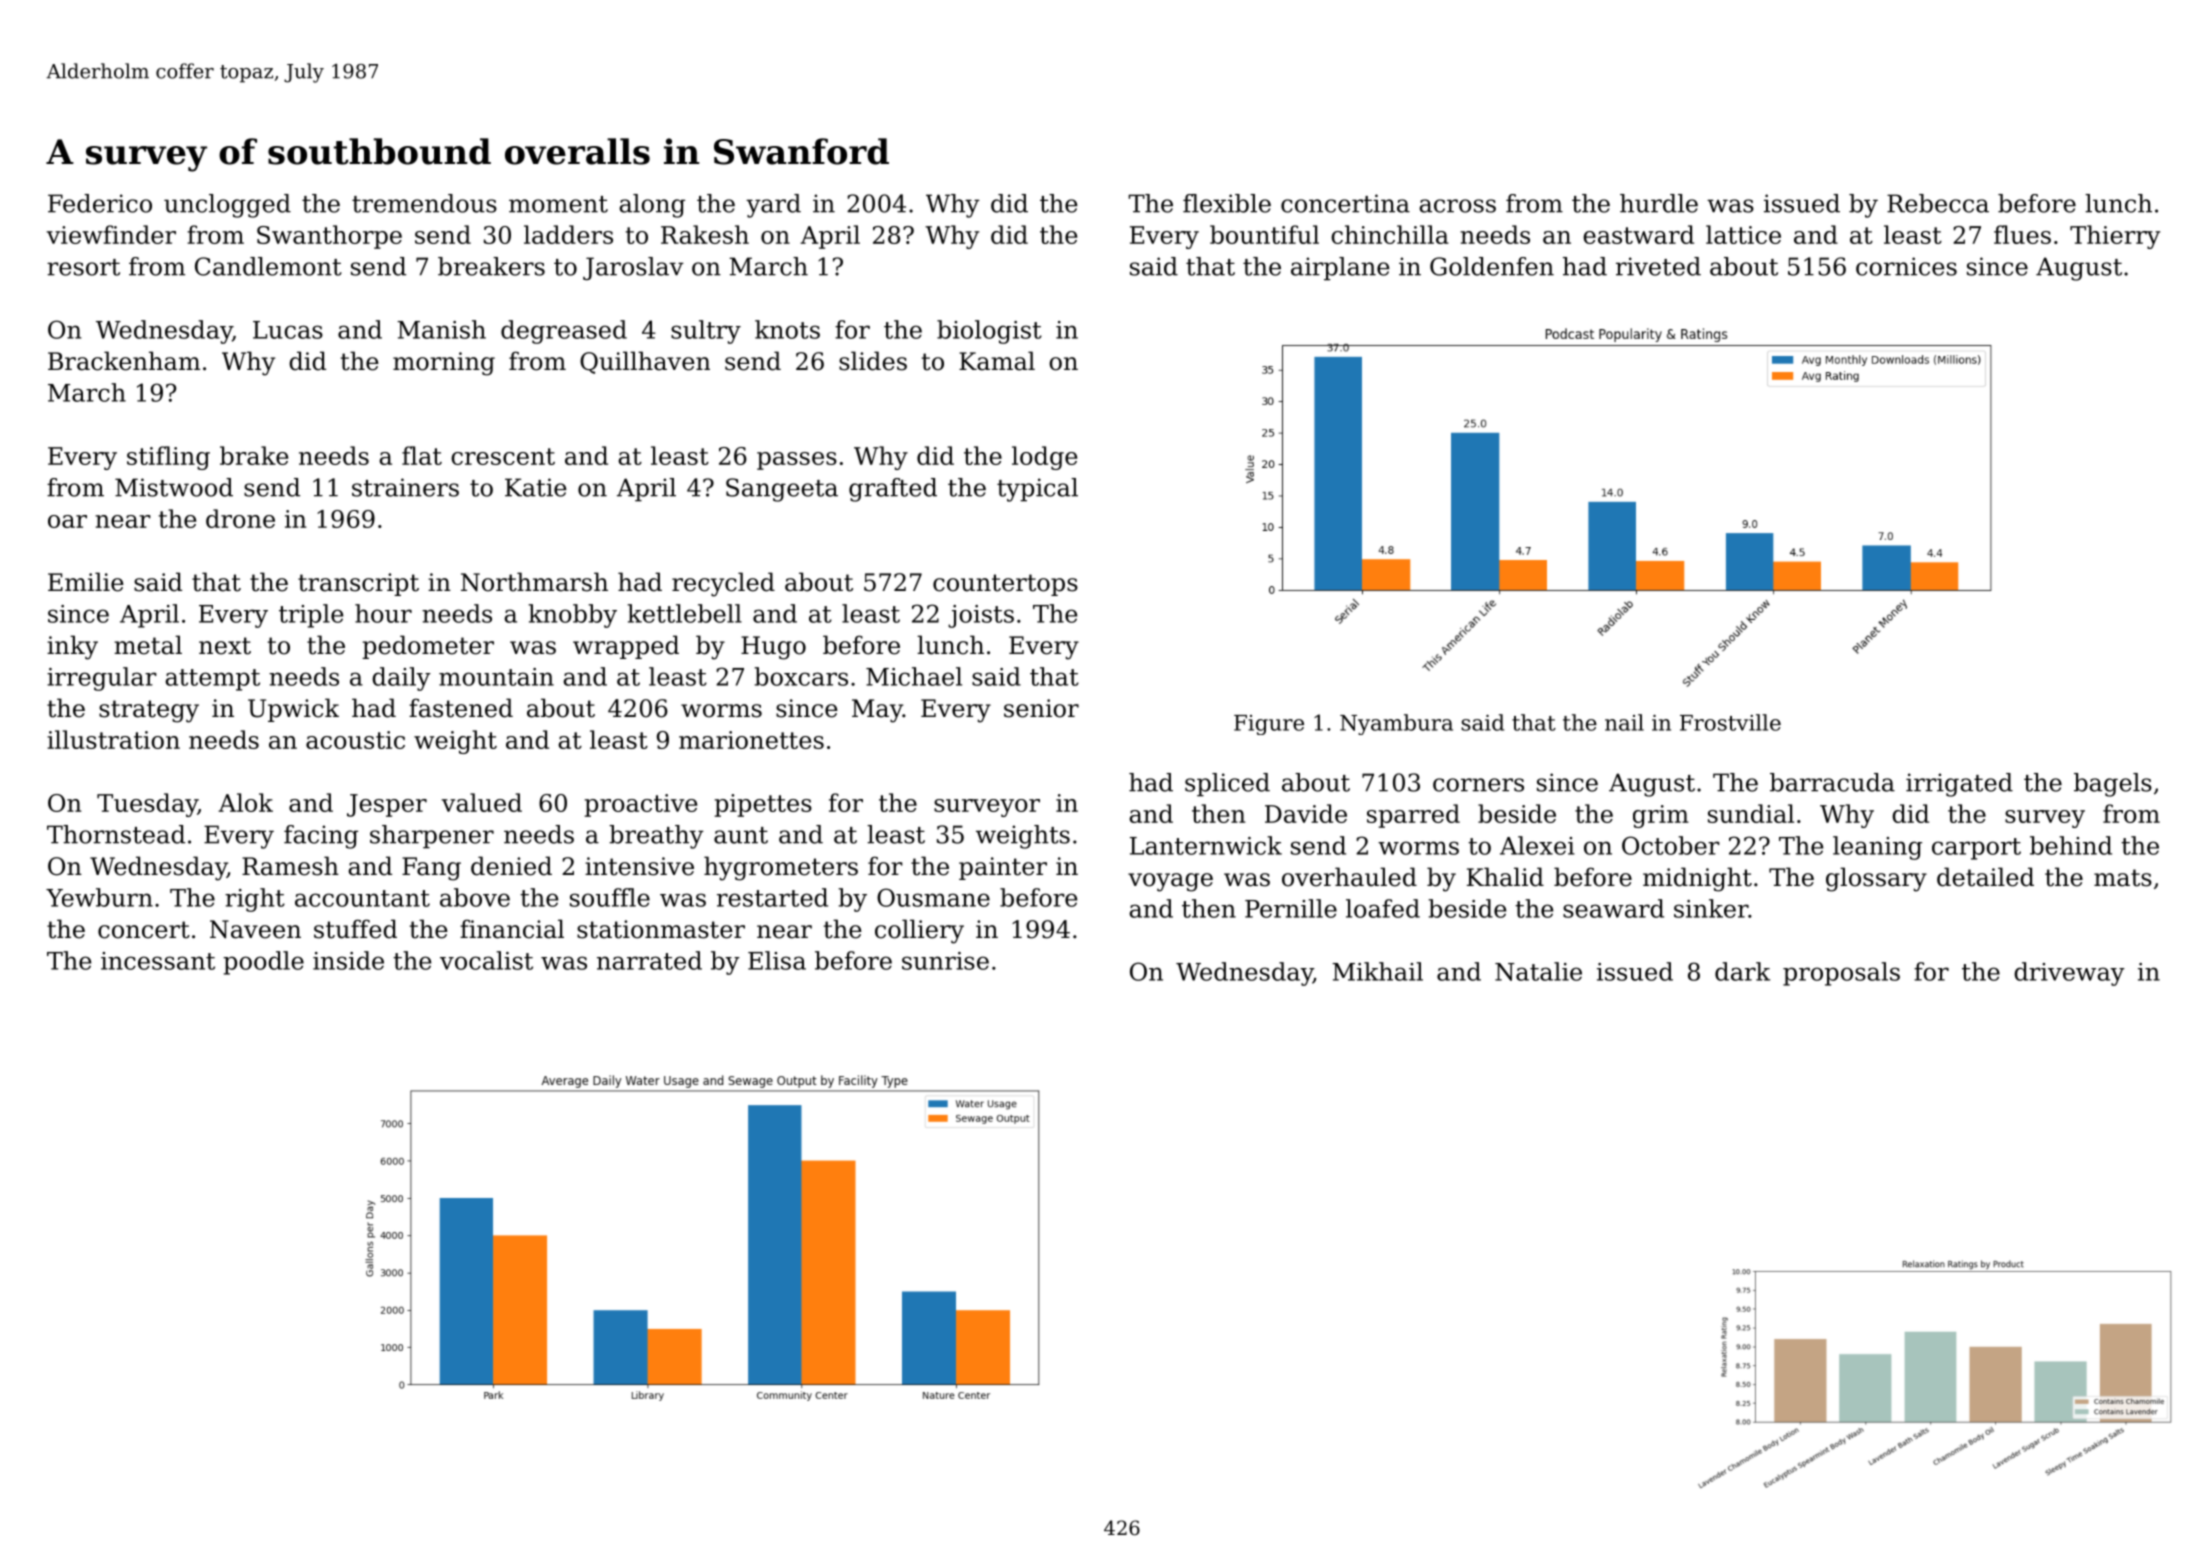 Image resolution: width=2207 pixels, height=1560 pixels. What do you see at coordinates (1906, 266) in the screenshot?
I see `cornices` at bounding box center [1906, 266].
